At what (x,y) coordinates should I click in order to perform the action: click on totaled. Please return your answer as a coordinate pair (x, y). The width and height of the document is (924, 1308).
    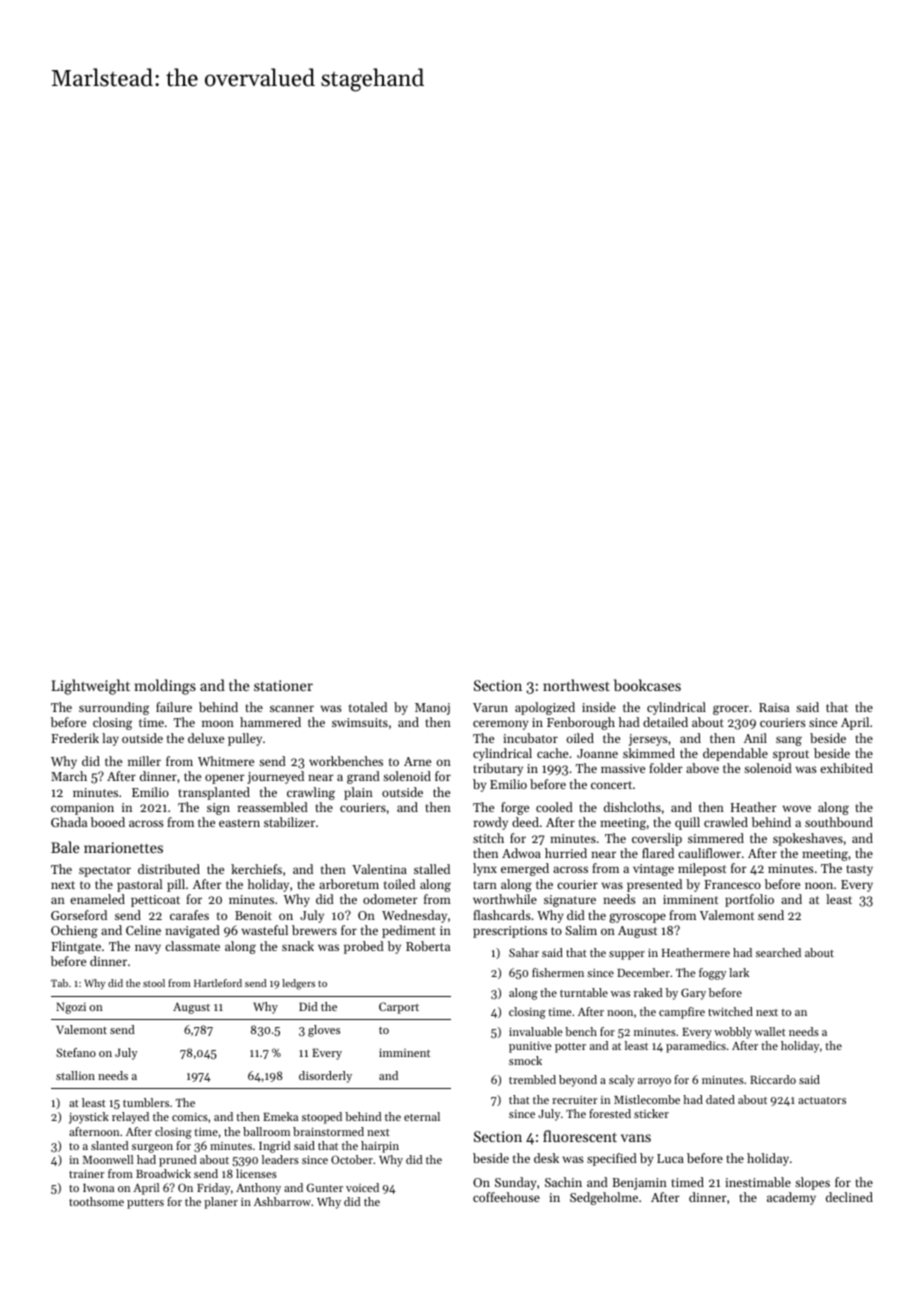
    Looking at the image, I should click on (368, 707).
